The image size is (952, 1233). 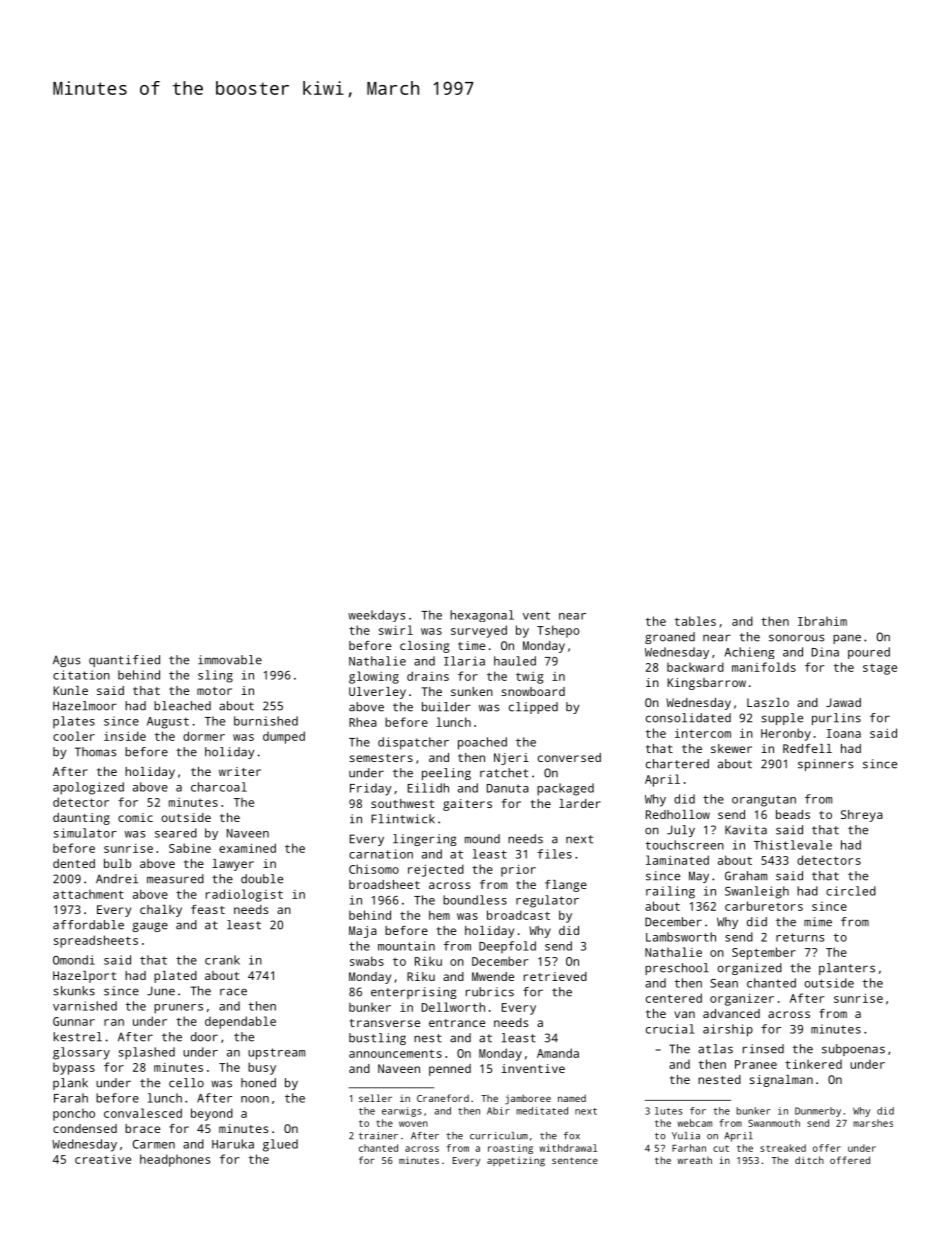 What do you see at coordinates (818, 1112) in the image?
I see `Dunmerby` at bounding box center [818, 1112].
